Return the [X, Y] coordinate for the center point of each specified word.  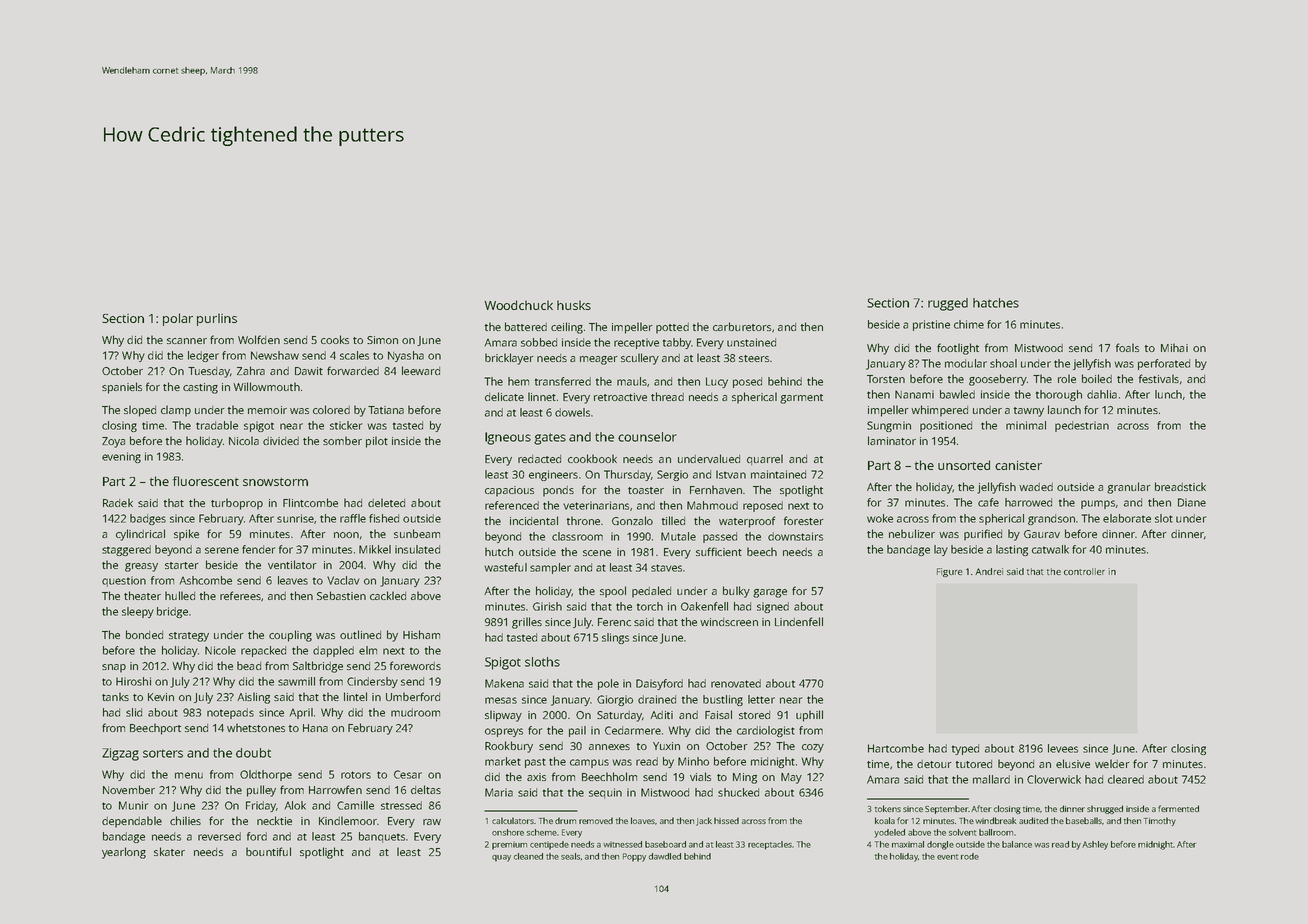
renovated [736, 683]
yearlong [124, 853]
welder [1112, 763]
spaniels [122, 388]
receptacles [770, 845]
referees [240, 595]
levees [1063, 748]
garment [801, 399]
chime [969, 324]
